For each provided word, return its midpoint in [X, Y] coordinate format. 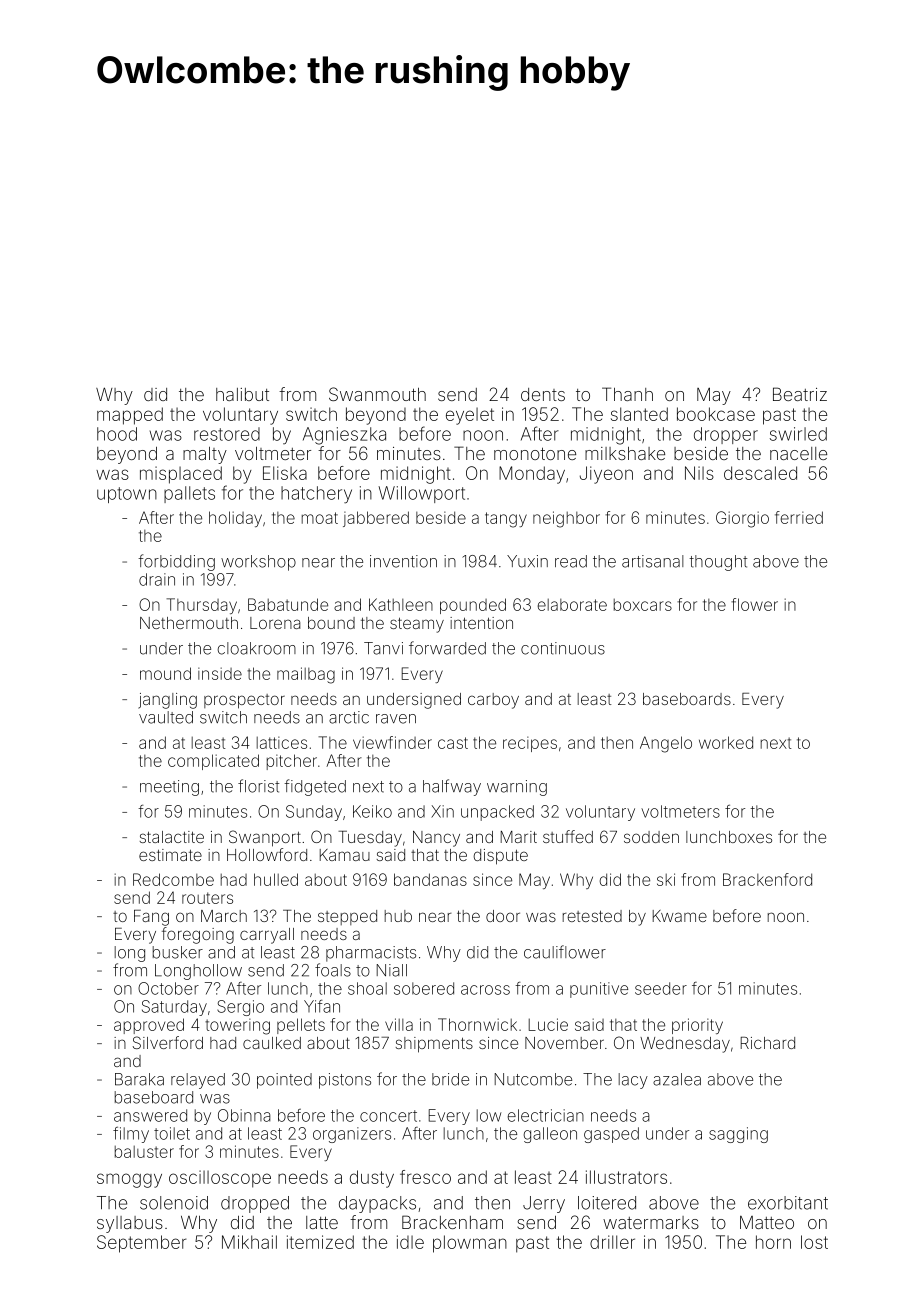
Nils [699, 473]
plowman [470, 1244]
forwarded [447, 648]
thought [718, 563]
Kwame [680, 916]
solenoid [174, 1203]
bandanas [430, 879]
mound [165, 673]
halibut [242, 394]
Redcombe [173, 879]
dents [543, 394]
